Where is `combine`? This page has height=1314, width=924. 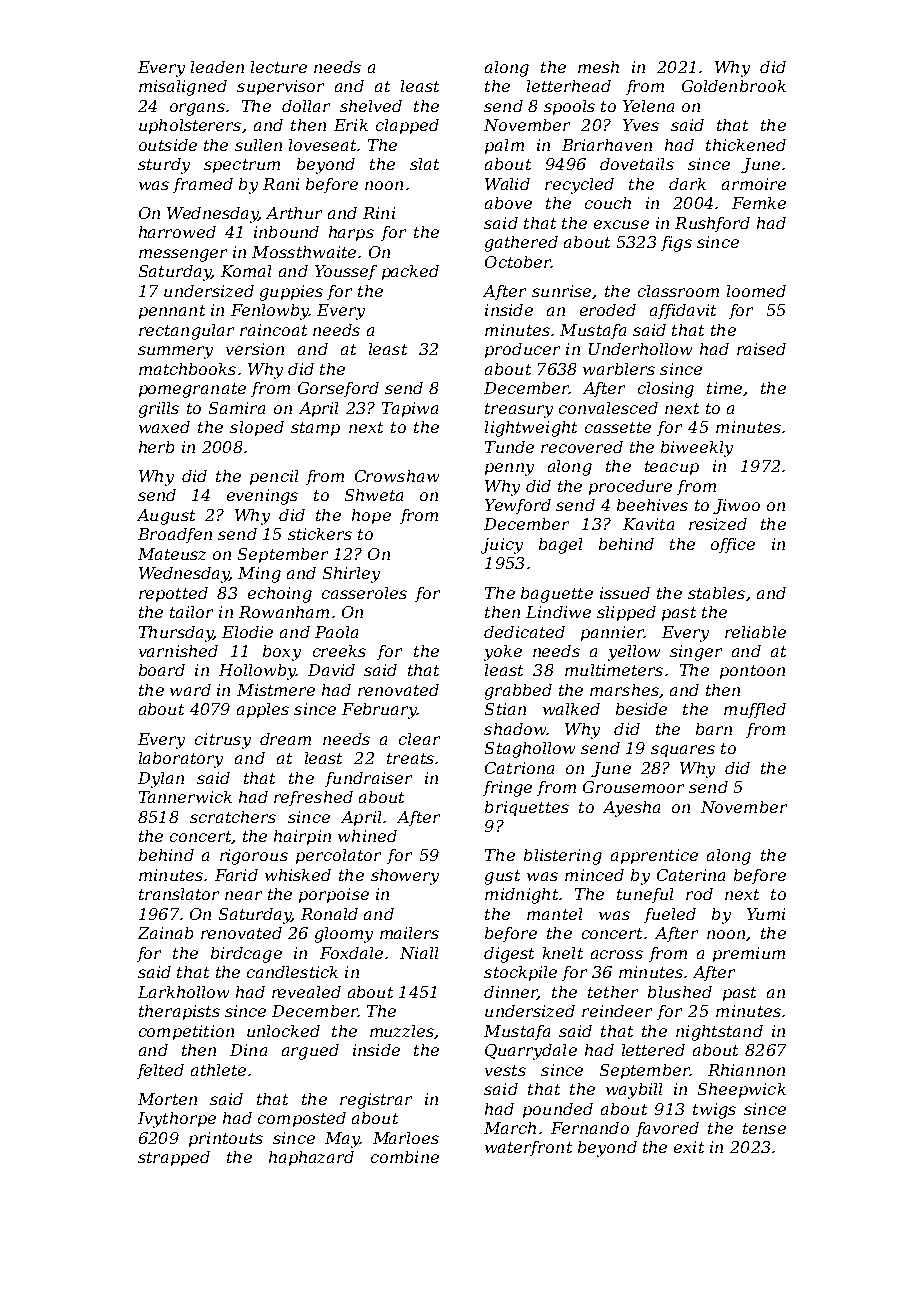
combine is located at coordinates (405, 1157).
